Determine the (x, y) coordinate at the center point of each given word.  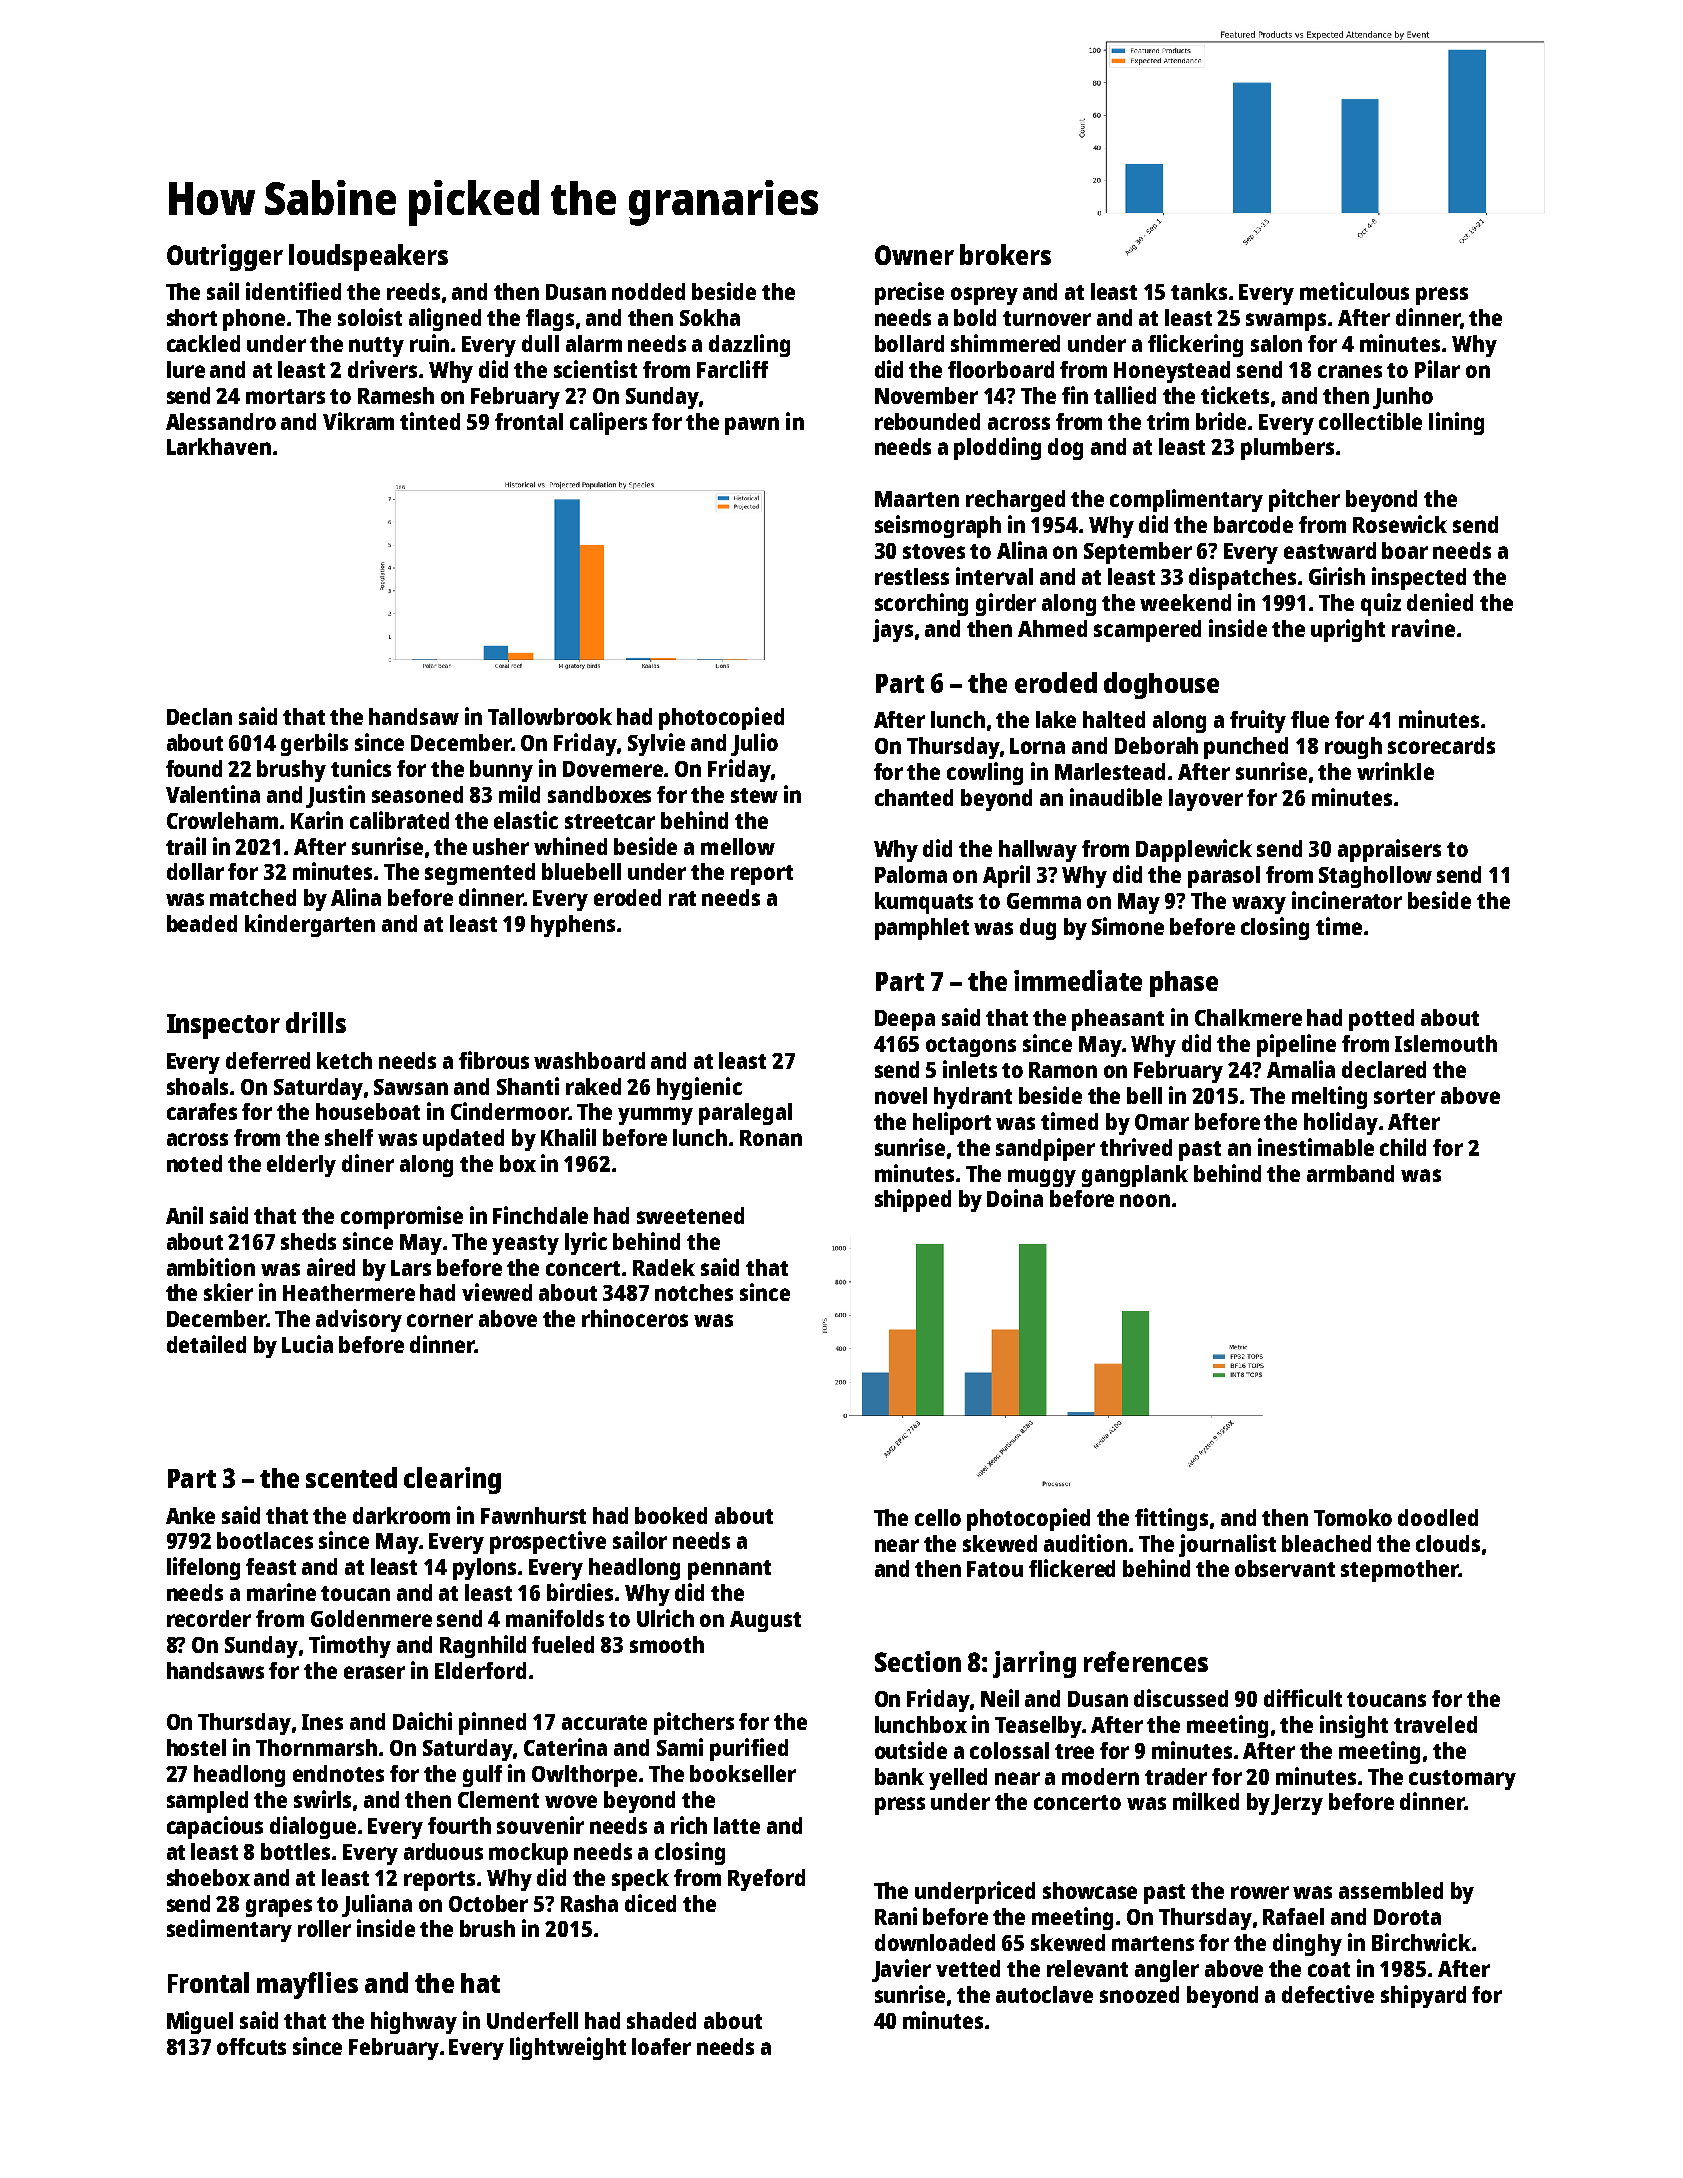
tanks (1199, 291)
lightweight (568, 2048)
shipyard (1423, 1996)
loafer (661, 2046)
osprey (984, 296)
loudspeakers (368, 257)
